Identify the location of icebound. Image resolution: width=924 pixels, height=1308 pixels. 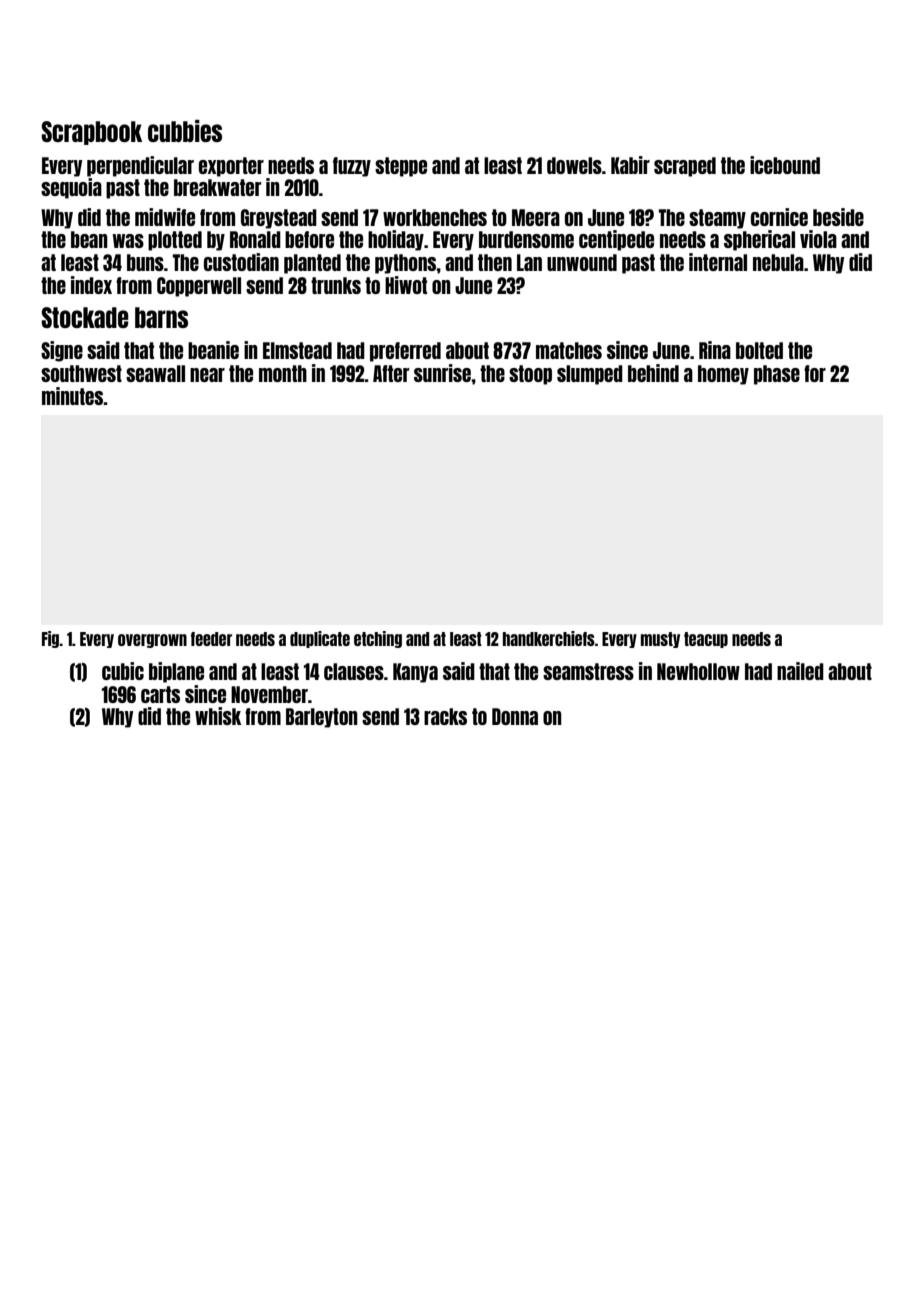
(785, 165).
